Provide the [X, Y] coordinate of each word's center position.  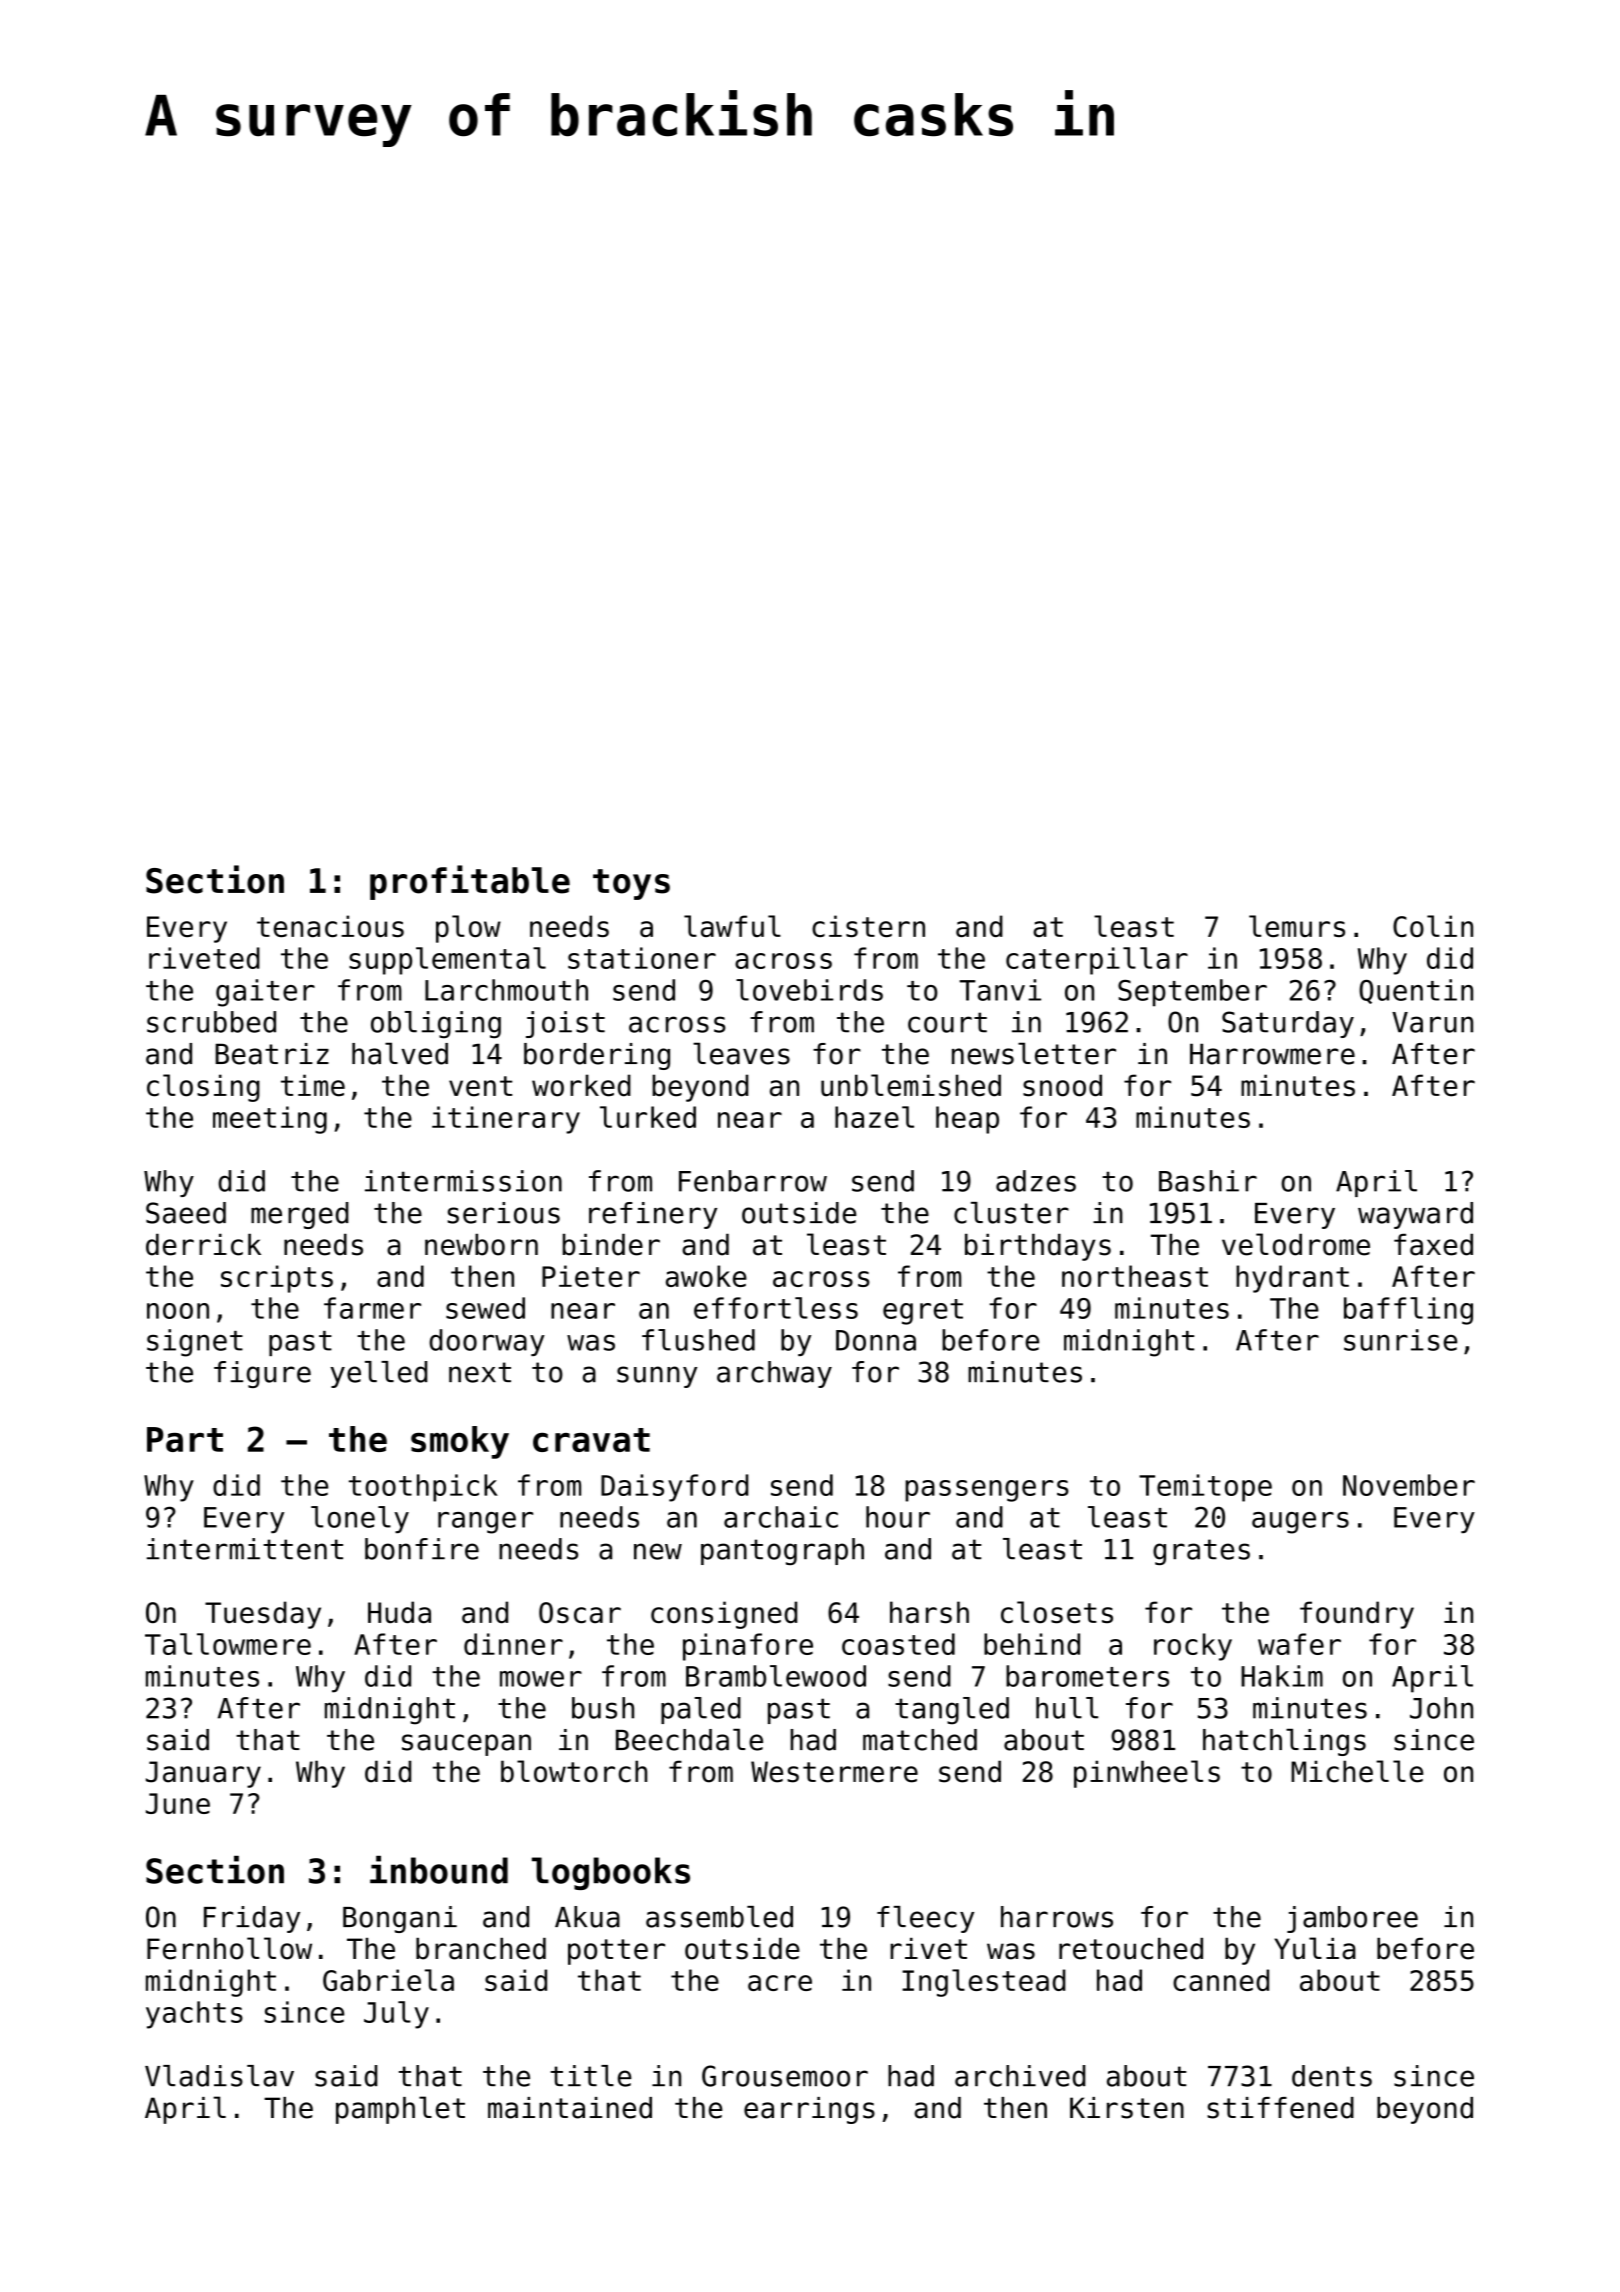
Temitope [1205, 1488]
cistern [868, 926]
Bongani [400, 1919]
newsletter [1034, 1053]
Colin [1433, 926]
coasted [898, 1644]
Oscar [580, 1613]
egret [923, 1312]
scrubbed [211, 1022]
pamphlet [400, 2110]
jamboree [1352, 1919]
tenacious [330, 926]
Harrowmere [1272, 1054]
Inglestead [984, 1983]
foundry [1357, 1615]
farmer [372, 1308]
